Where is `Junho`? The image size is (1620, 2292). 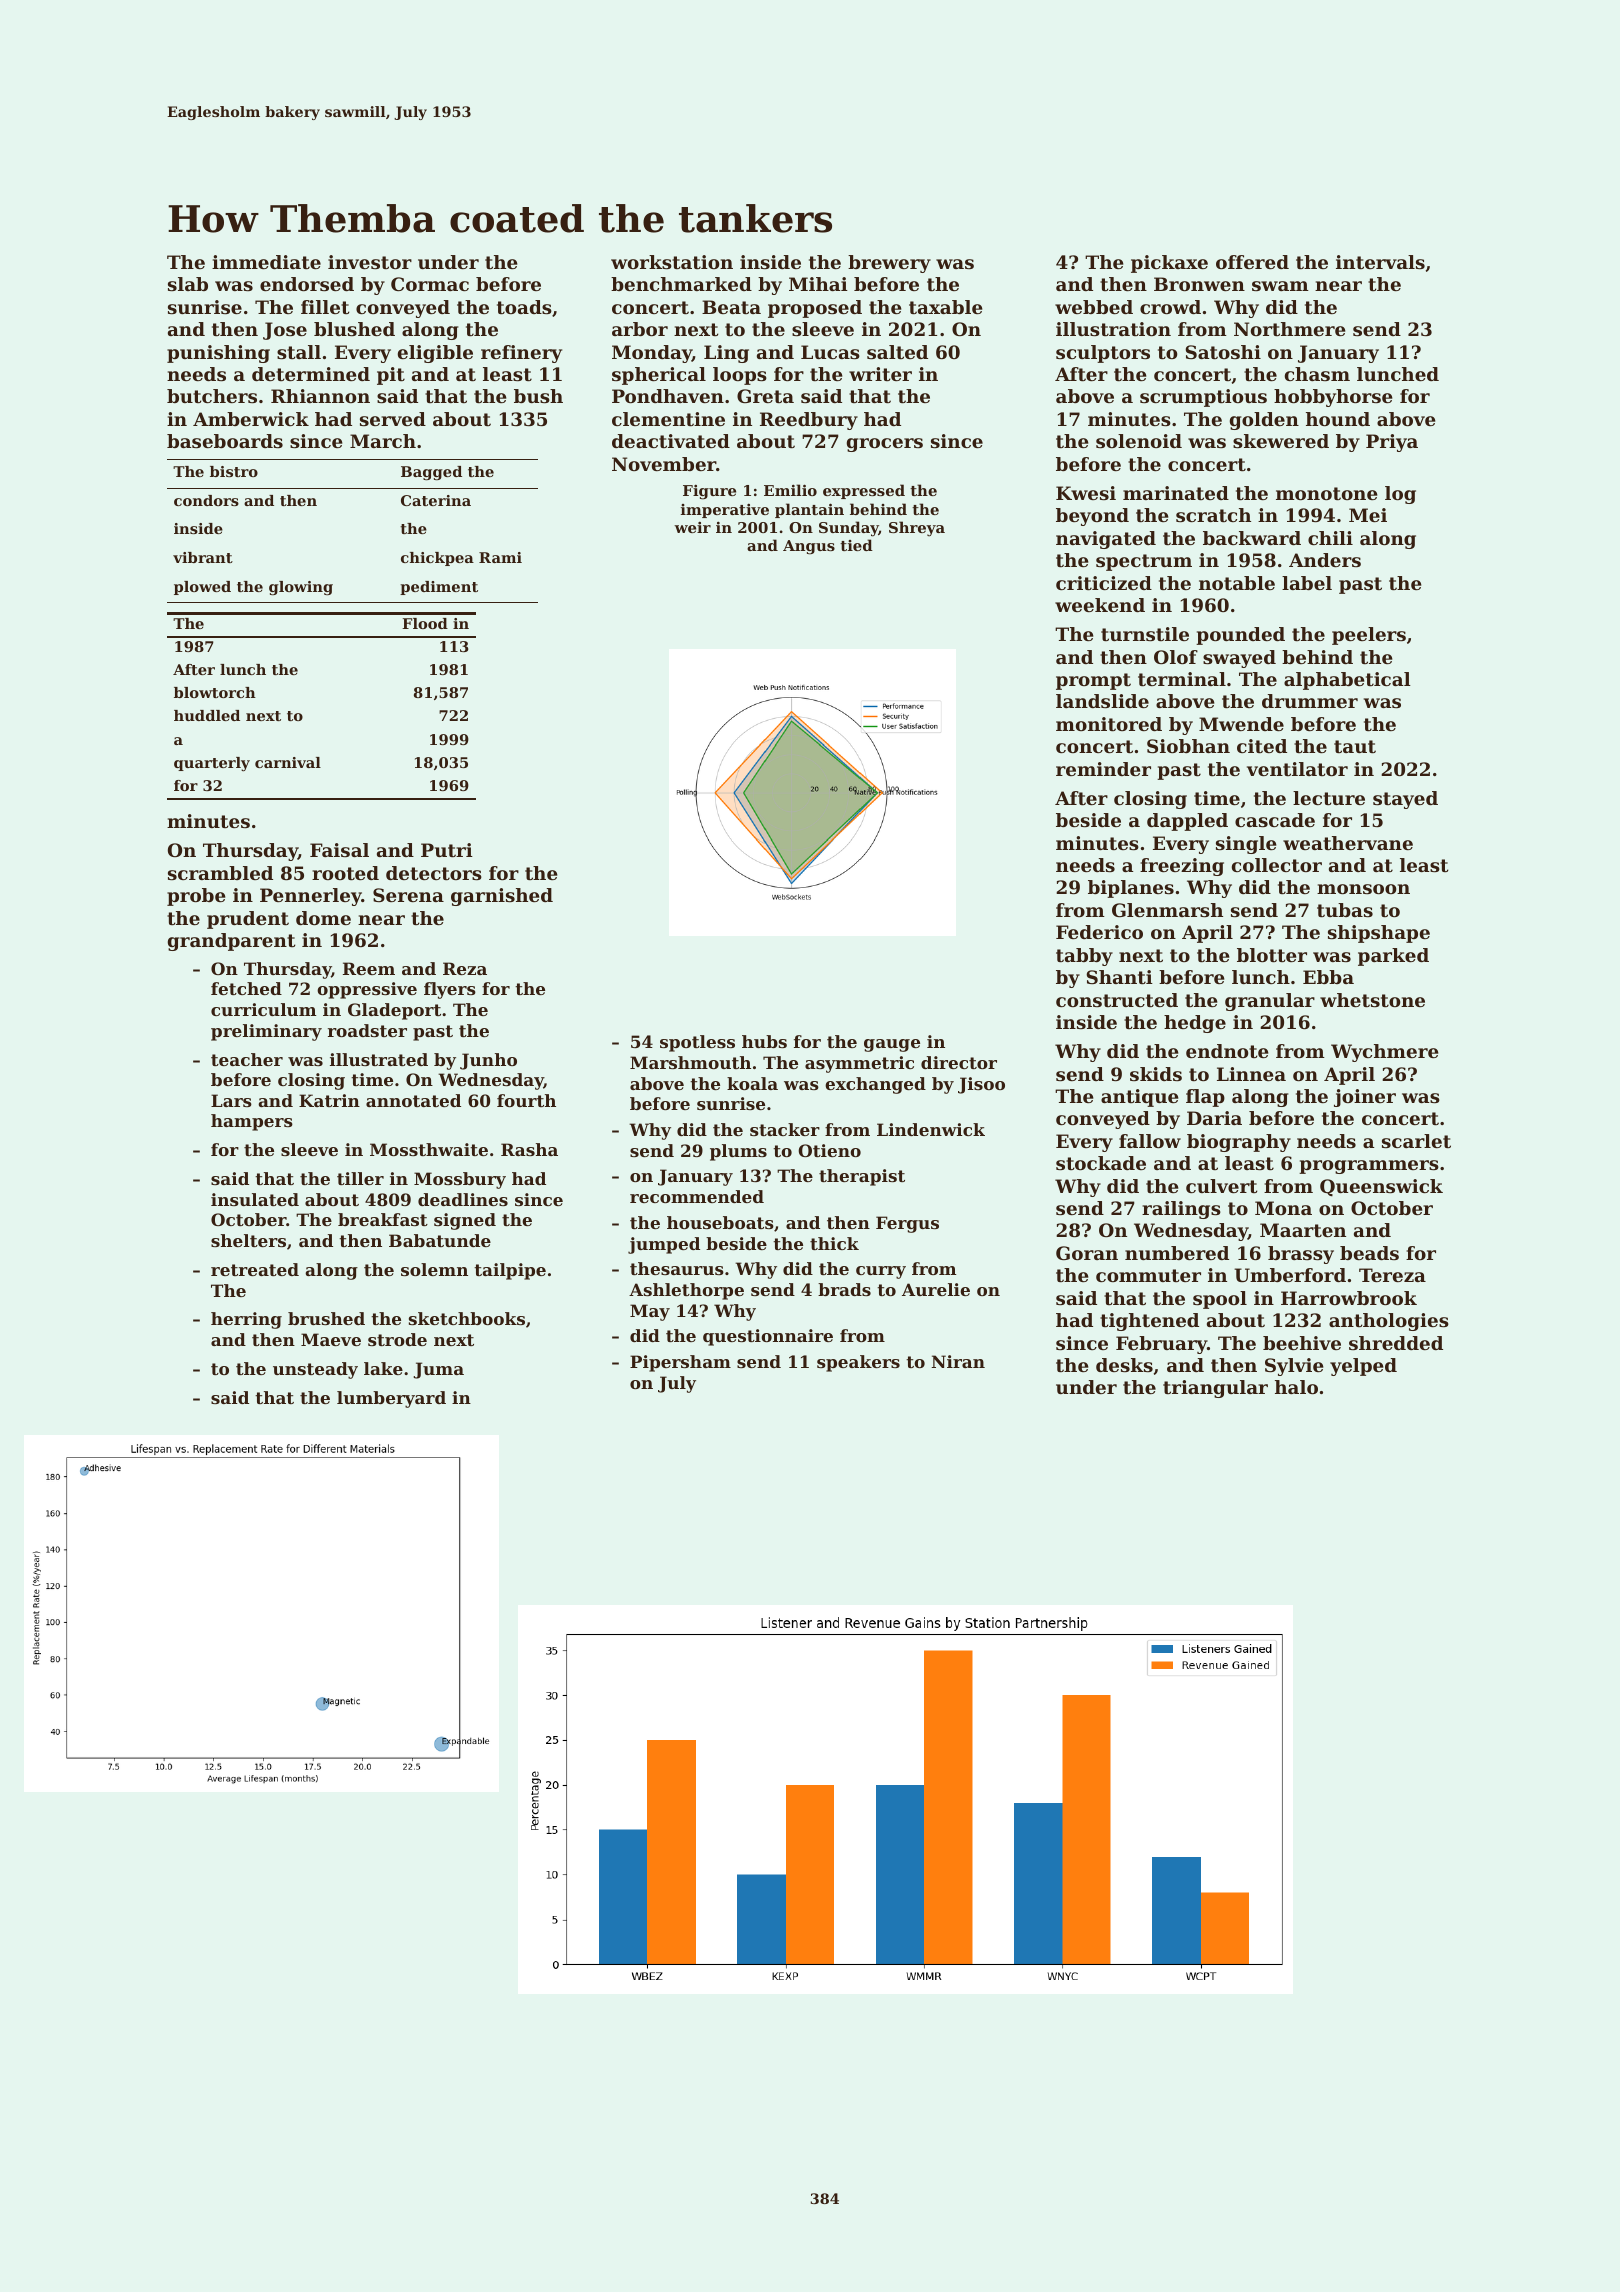
Junho is located at coordinates (488, 1061).
